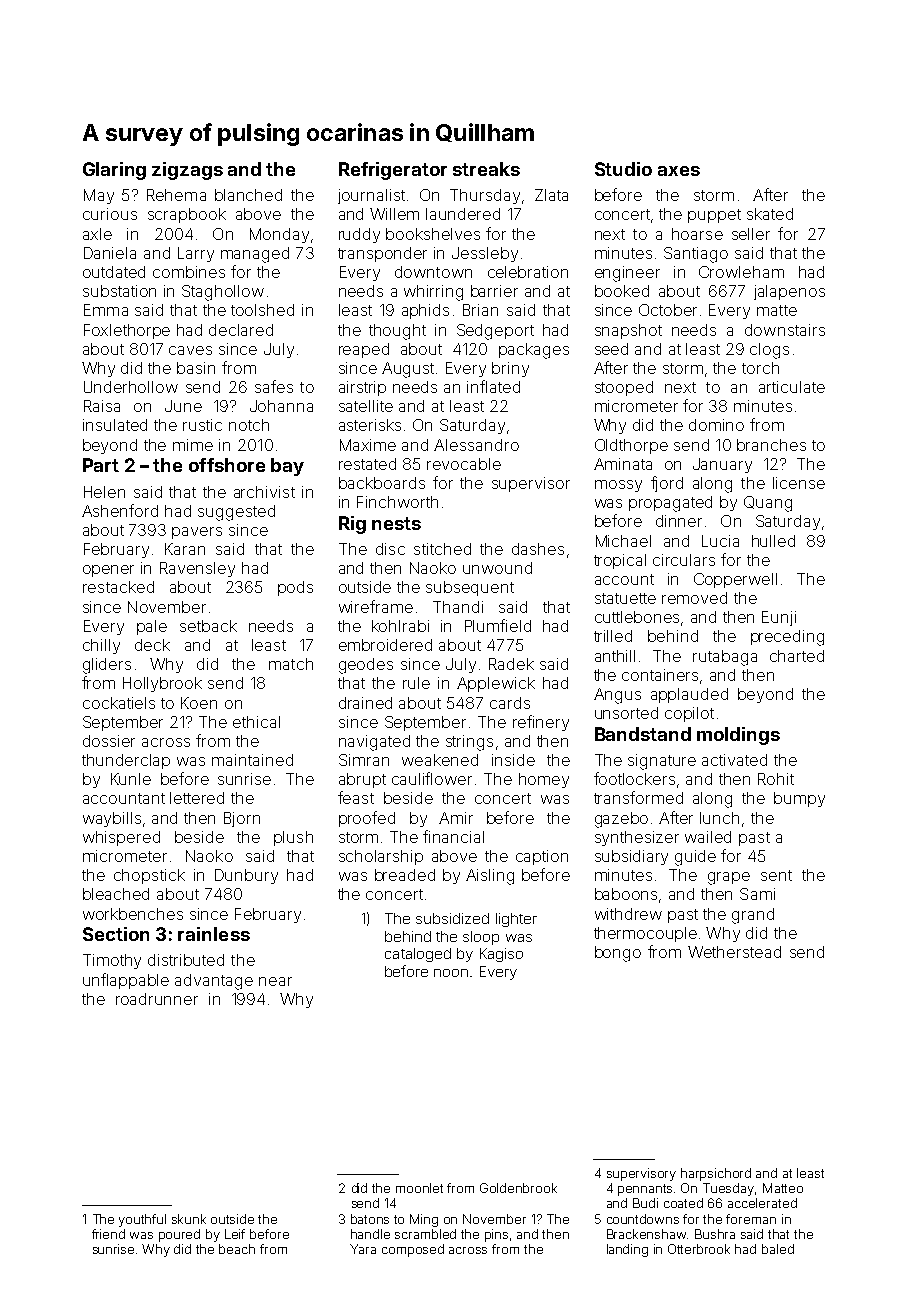 The image size is (908, 1316). I want to click on charted, so click(797, 656).
